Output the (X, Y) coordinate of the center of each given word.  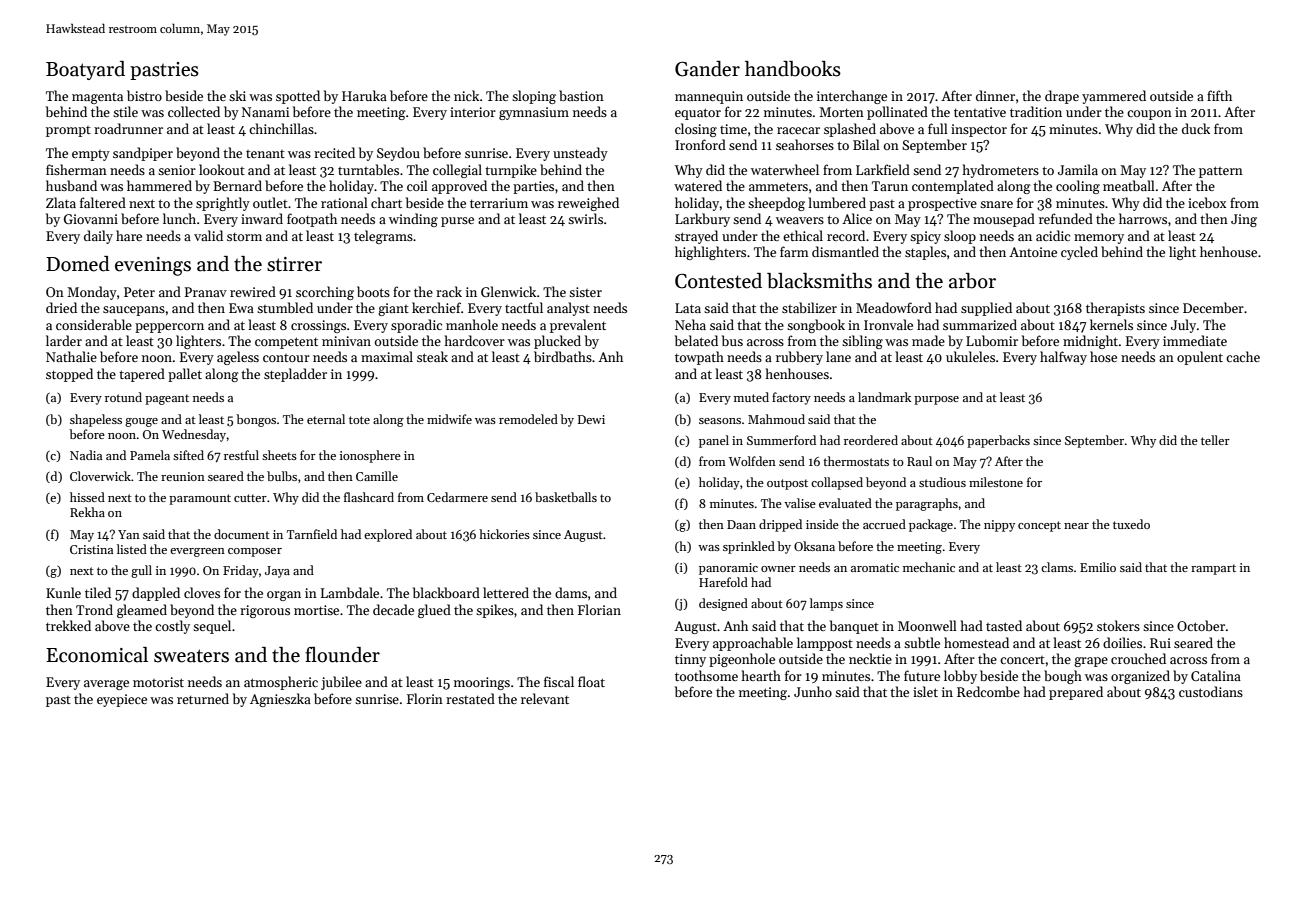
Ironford (700, 144)
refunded (1066, 218)
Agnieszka (280, 700)
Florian (599, 609)
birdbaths (563, 356)
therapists (1115, 309)
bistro (144, 95)
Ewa (241, 308)
